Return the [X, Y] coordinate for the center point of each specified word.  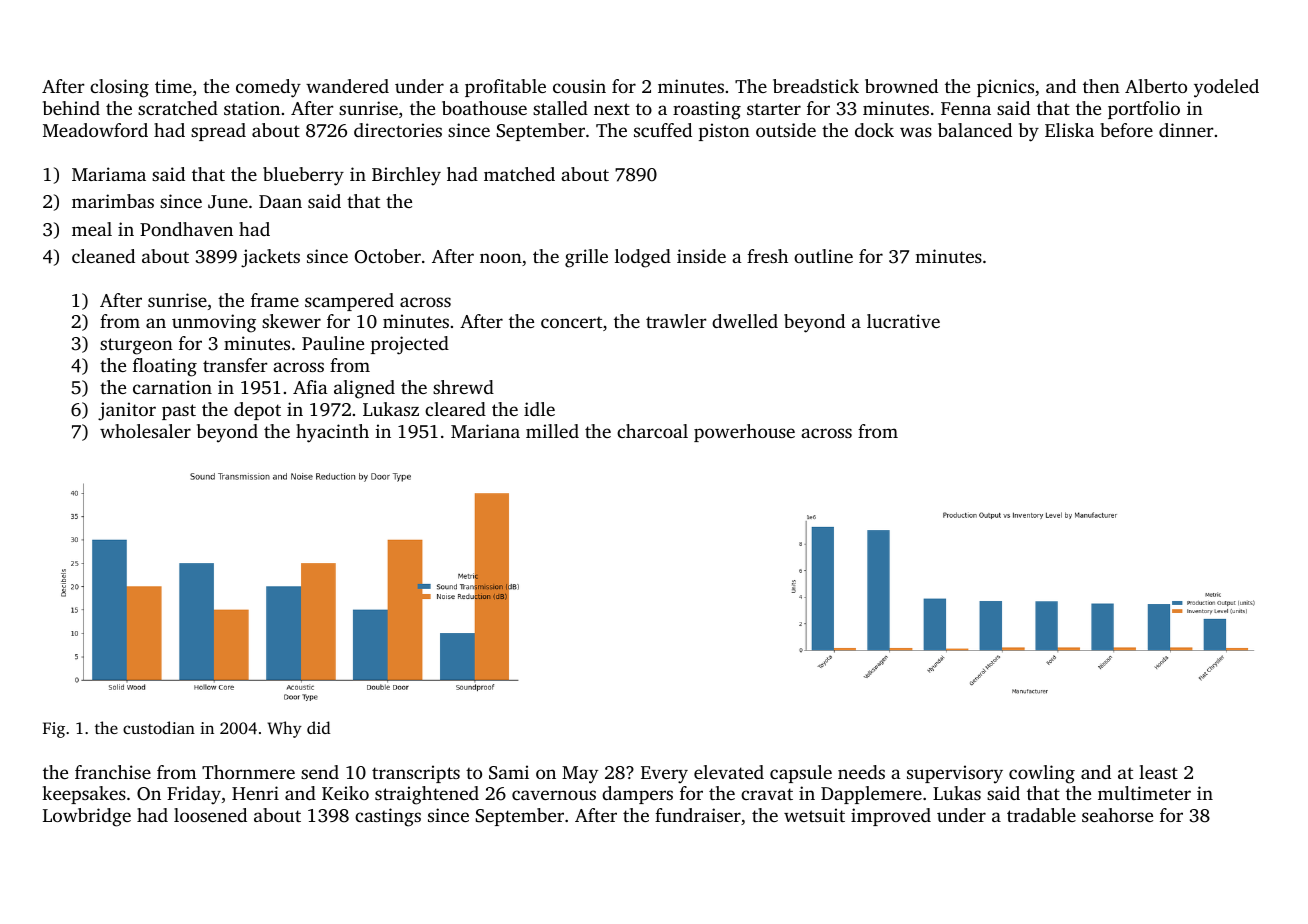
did [318, 727]
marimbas [113, 201]
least [1158, 772]
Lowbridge [87, 817]
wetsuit [814, 815]
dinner [1186, 130]
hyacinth [332, 433]
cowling [1042, 774]
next [612, 109]
